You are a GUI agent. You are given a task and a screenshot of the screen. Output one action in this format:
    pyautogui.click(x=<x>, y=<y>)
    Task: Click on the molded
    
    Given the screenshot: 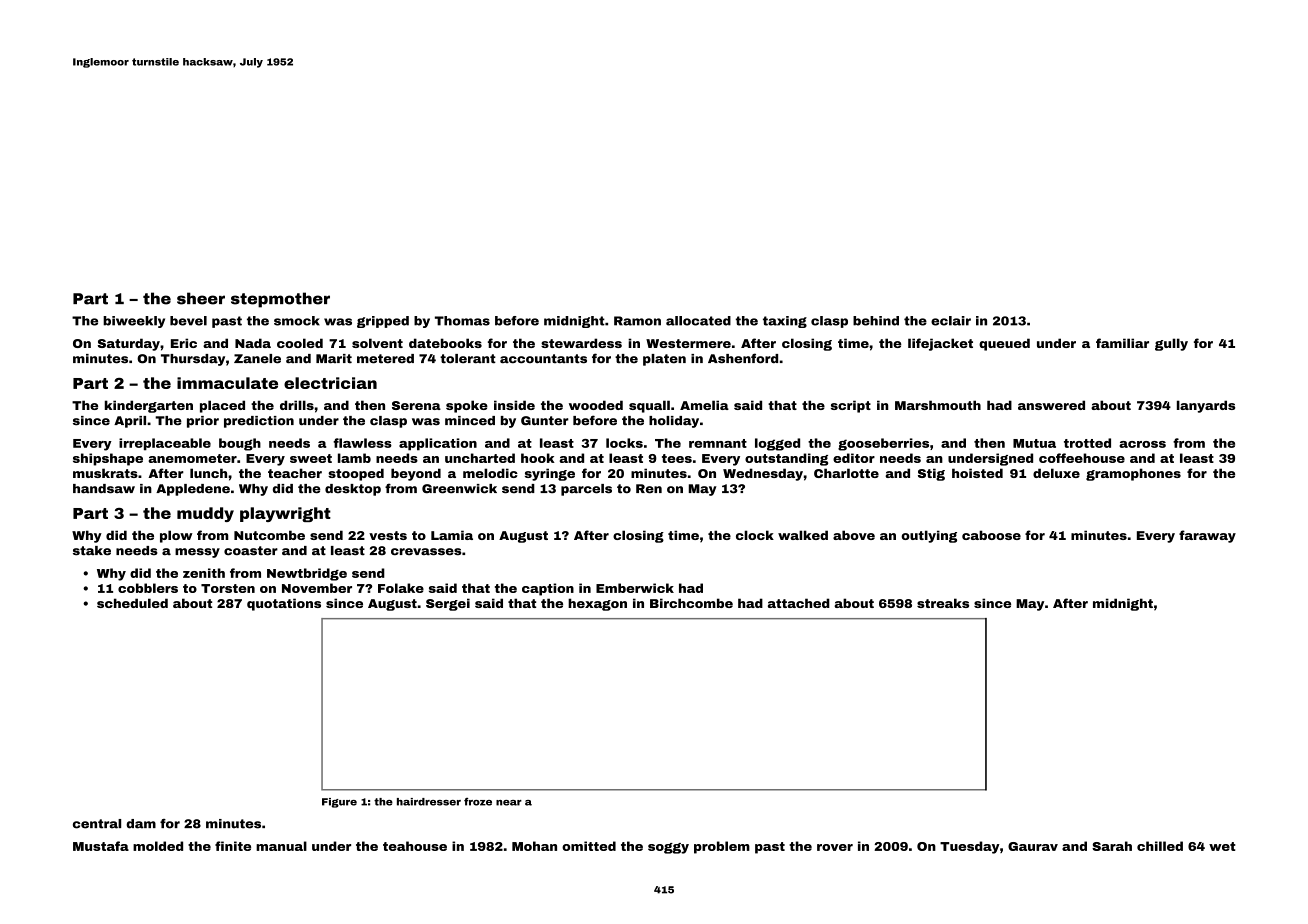 What is the action you would take?
    pyautogui.click(x=158, y=846)
